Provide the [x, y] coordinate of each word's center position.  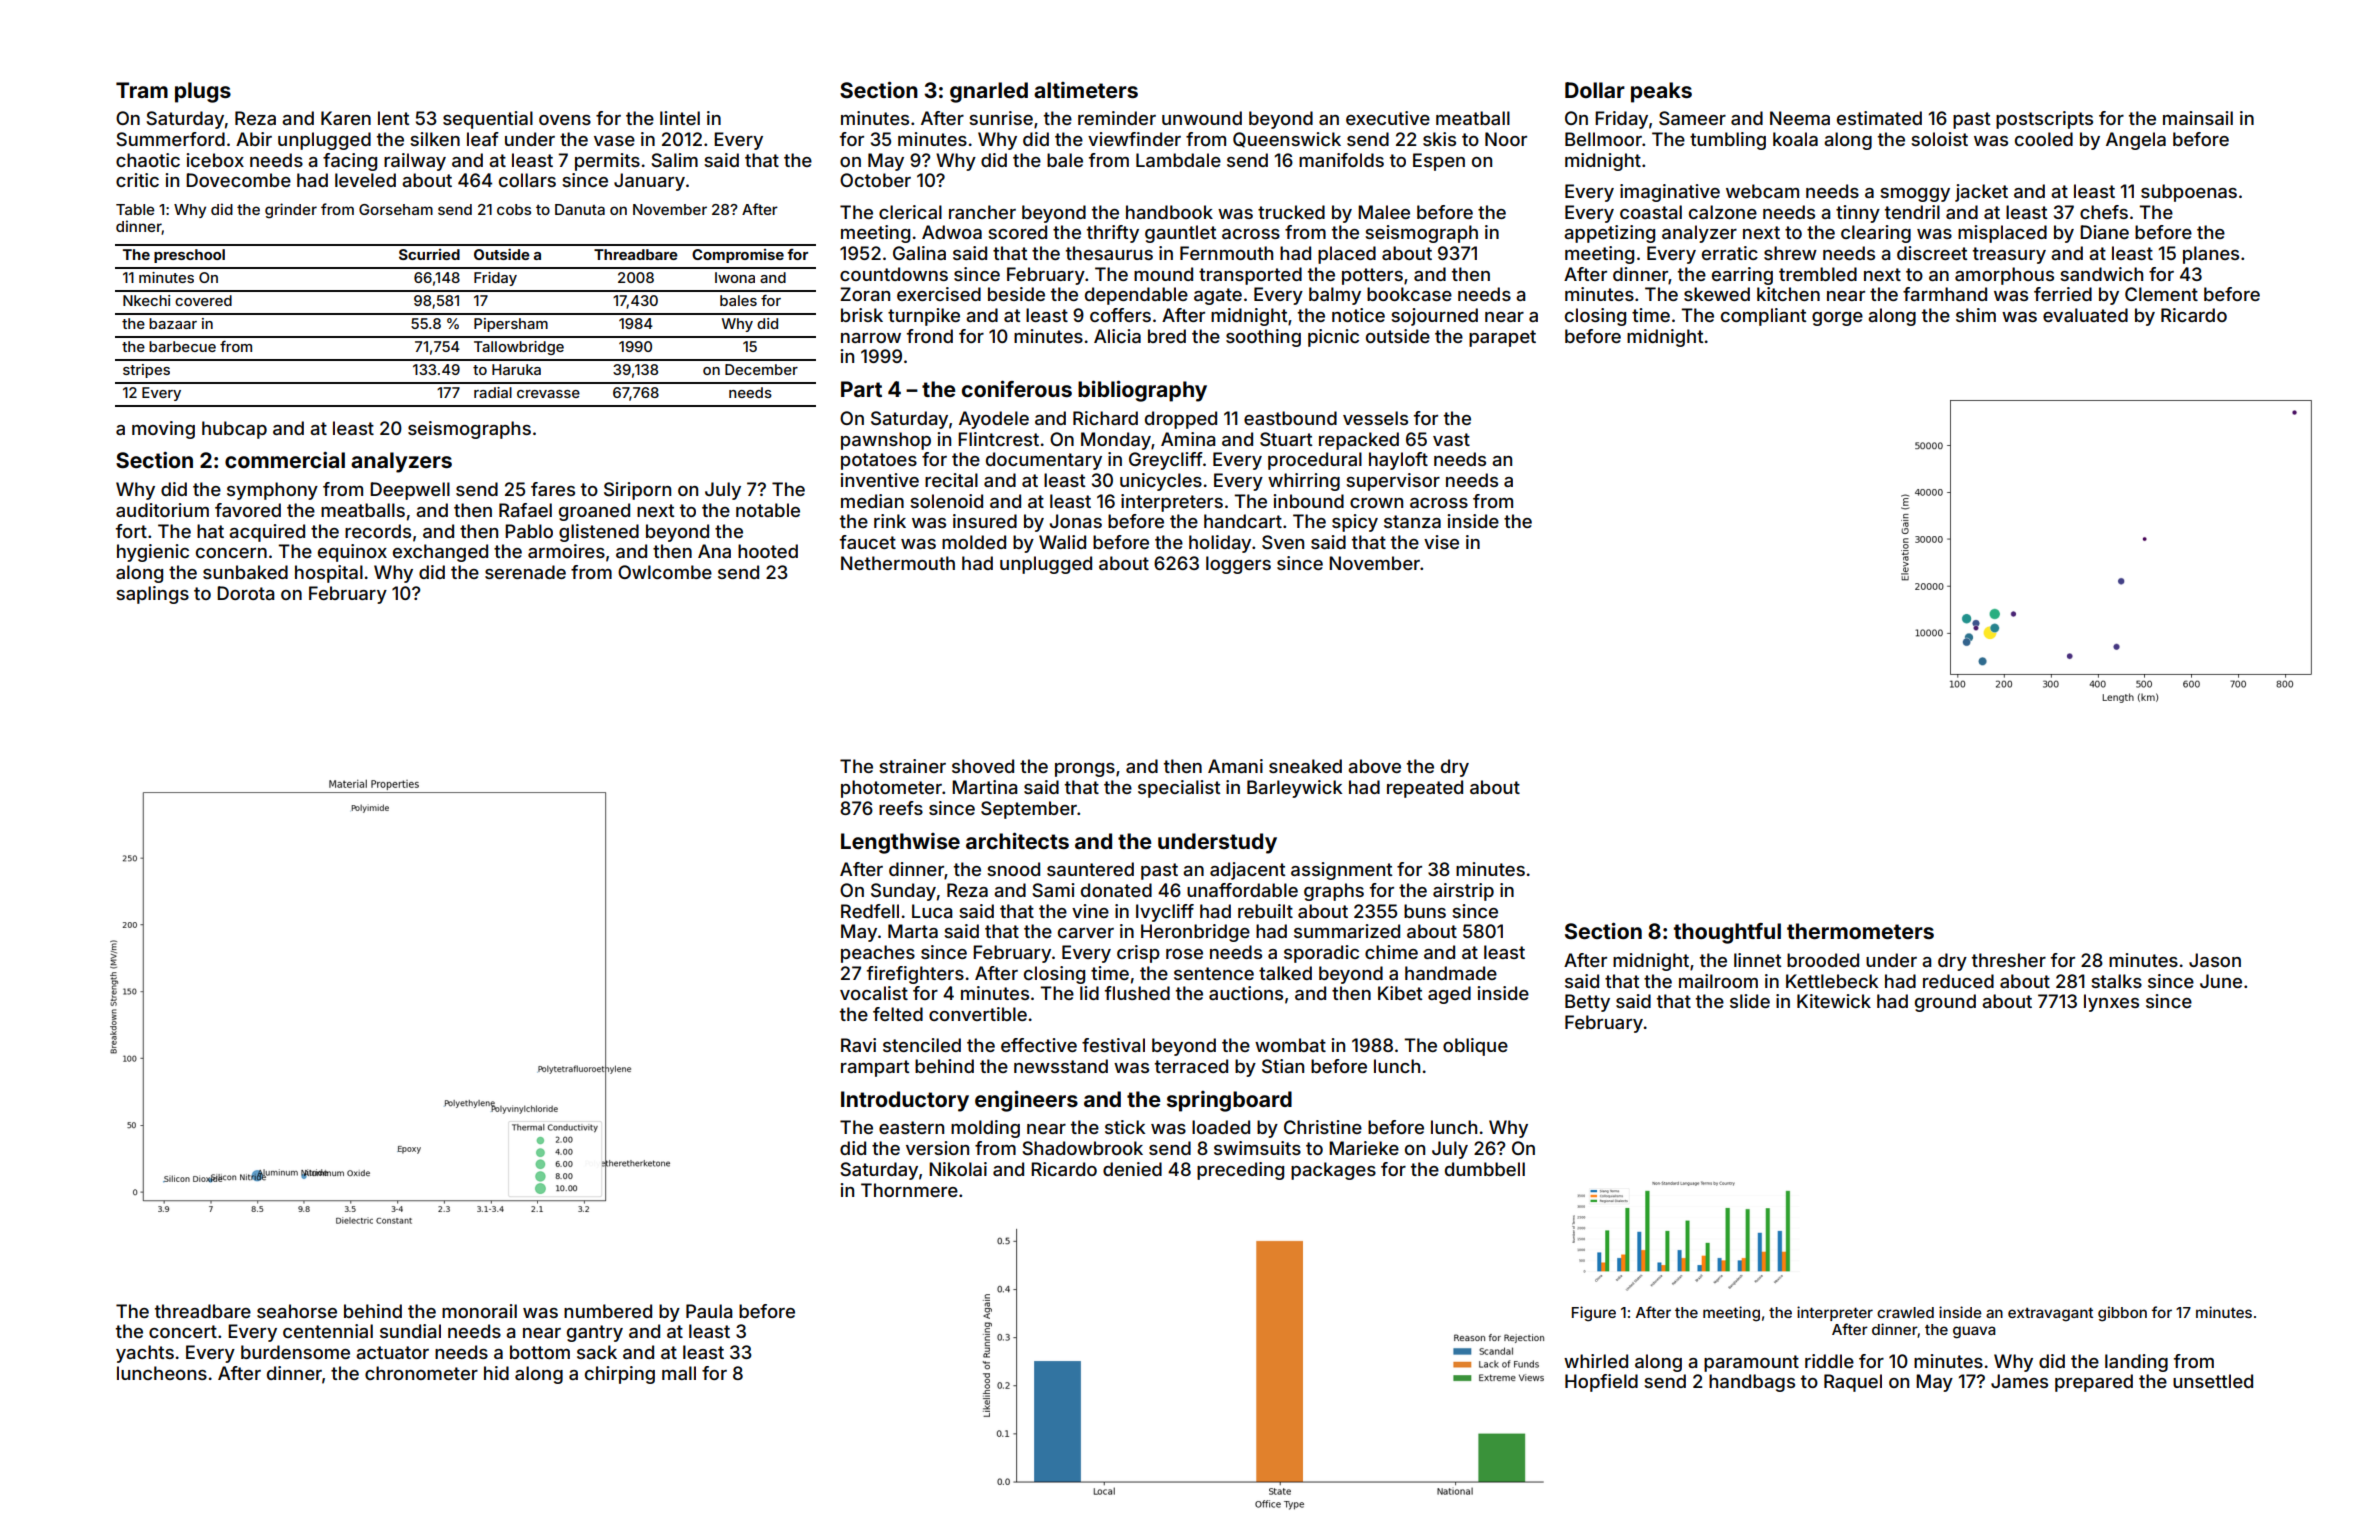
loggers [1238, 565]
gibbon [2122, 1314]
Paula [709, 1311]
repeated [1425, 789]
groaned [594, 512]
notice [1358, 315]
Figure [1594, 1314]
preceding [1240, 1171]
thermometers [1860, 931]
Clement [2161, 294]
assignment [1341, 871]
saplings [152, 595]
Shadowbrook [1082, 1148]
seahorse [297, 1311]
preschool [189, 256]
